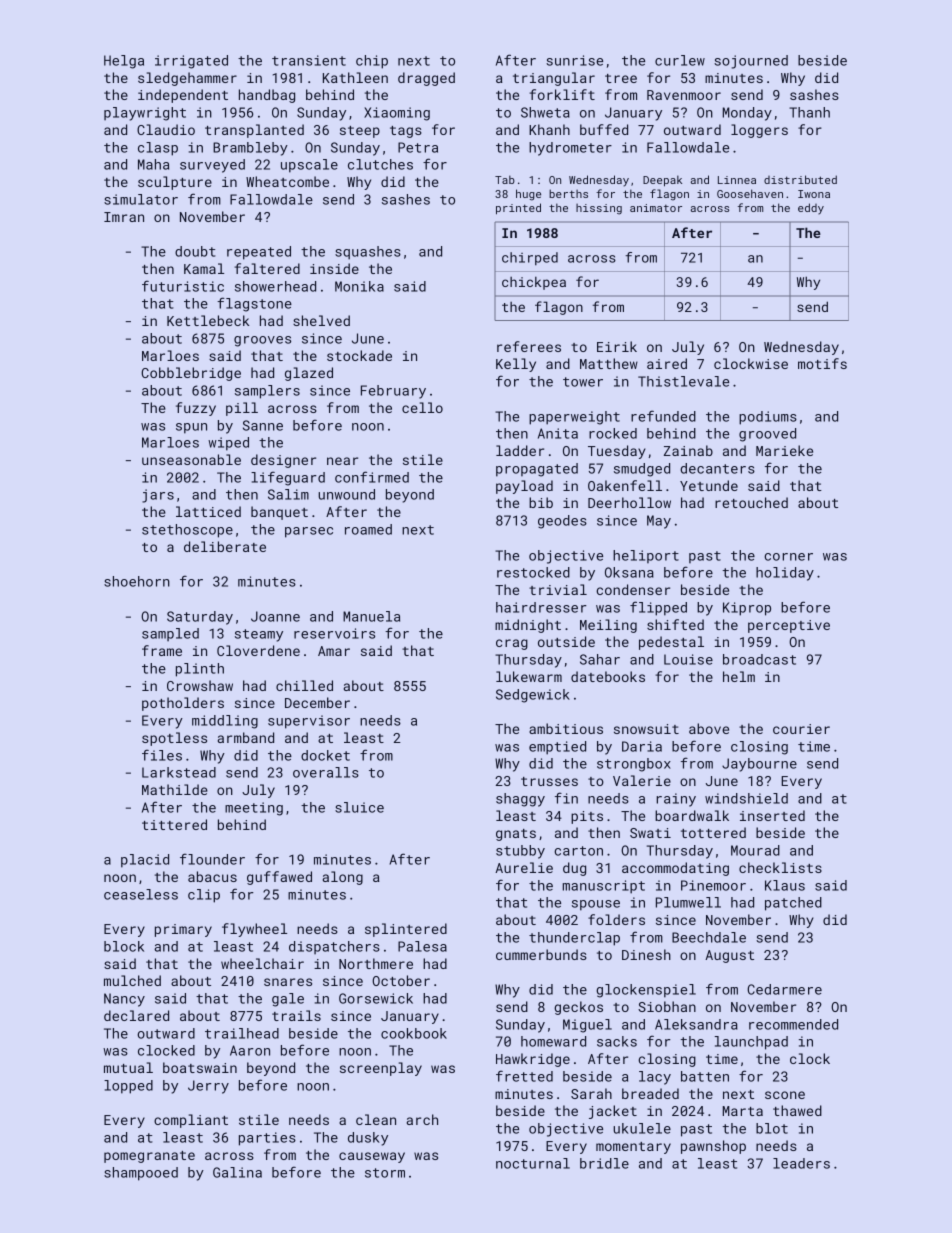 The height and width of the screenshot is (1233, 952). I want to click on irrigated, so click(191, 62).
